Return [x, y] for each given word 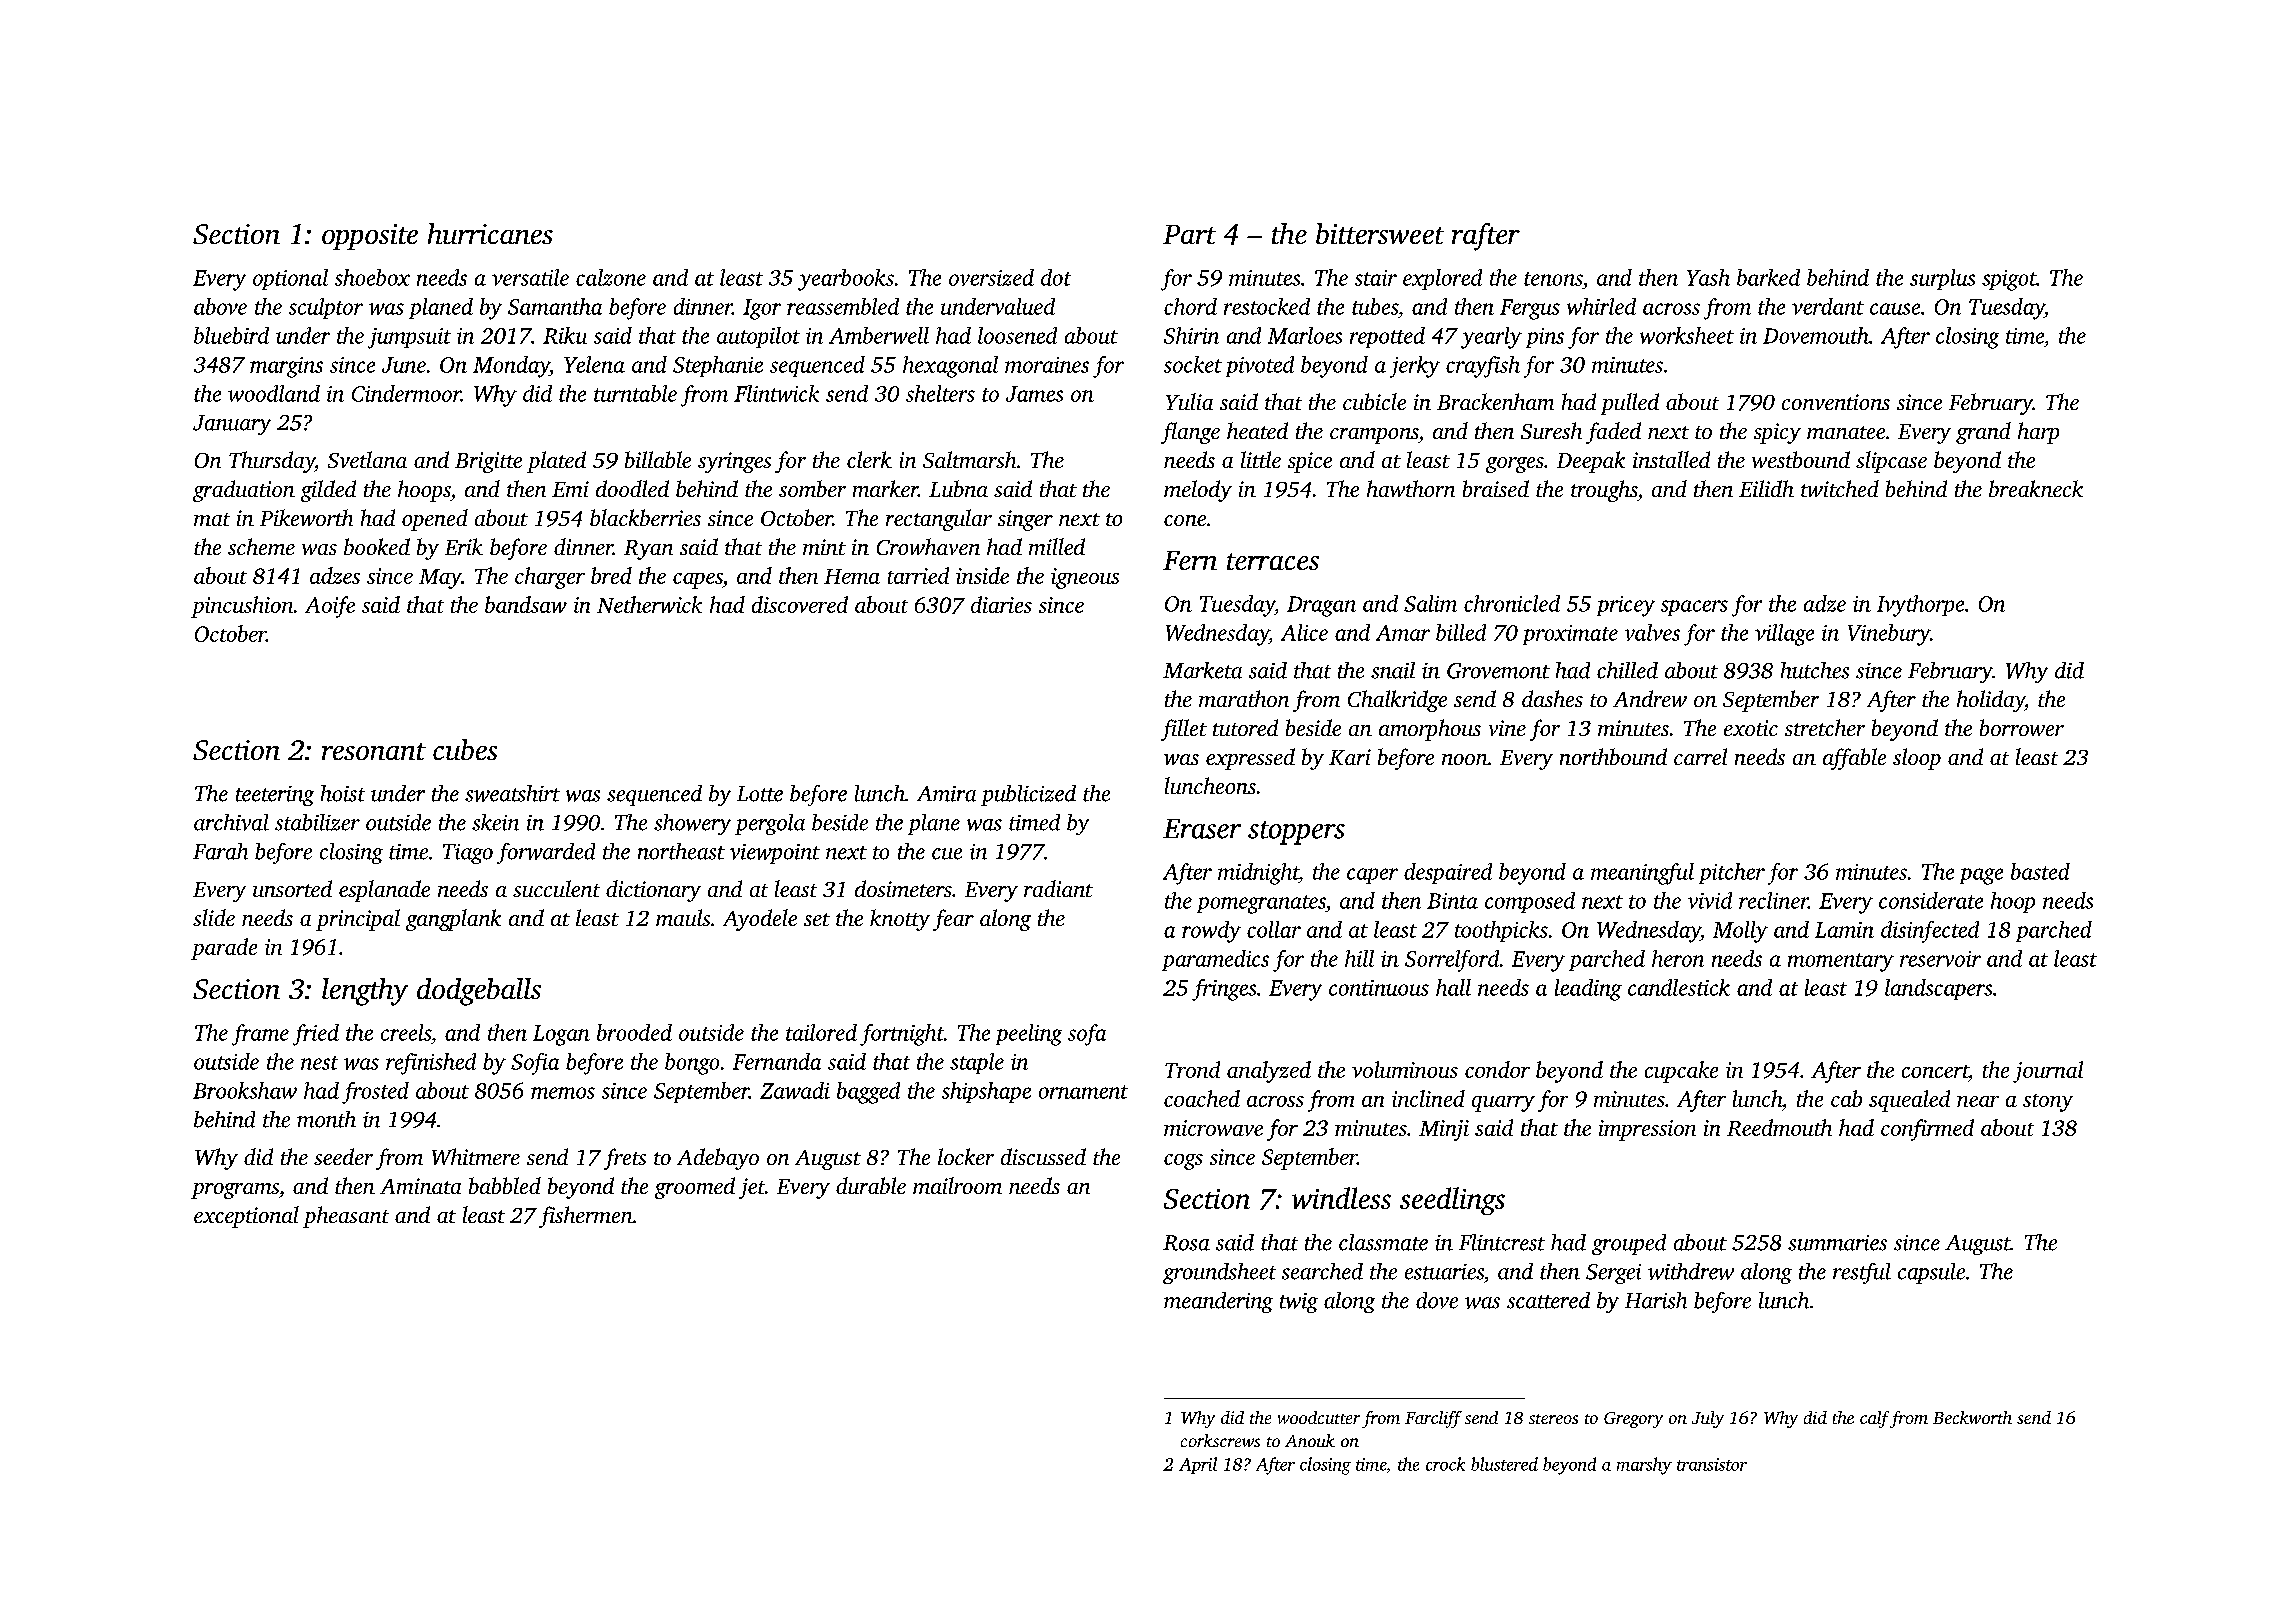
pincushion [242, 607]
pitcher [1732, 873]
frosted [375, 1093]
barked [1768, 277]
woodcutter [1319, 1417]
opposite [370, 237]
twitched [1840, 488]
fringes [1224, 990]
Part [1189, 234]
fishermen [586, 1217]
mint [824, 547]
